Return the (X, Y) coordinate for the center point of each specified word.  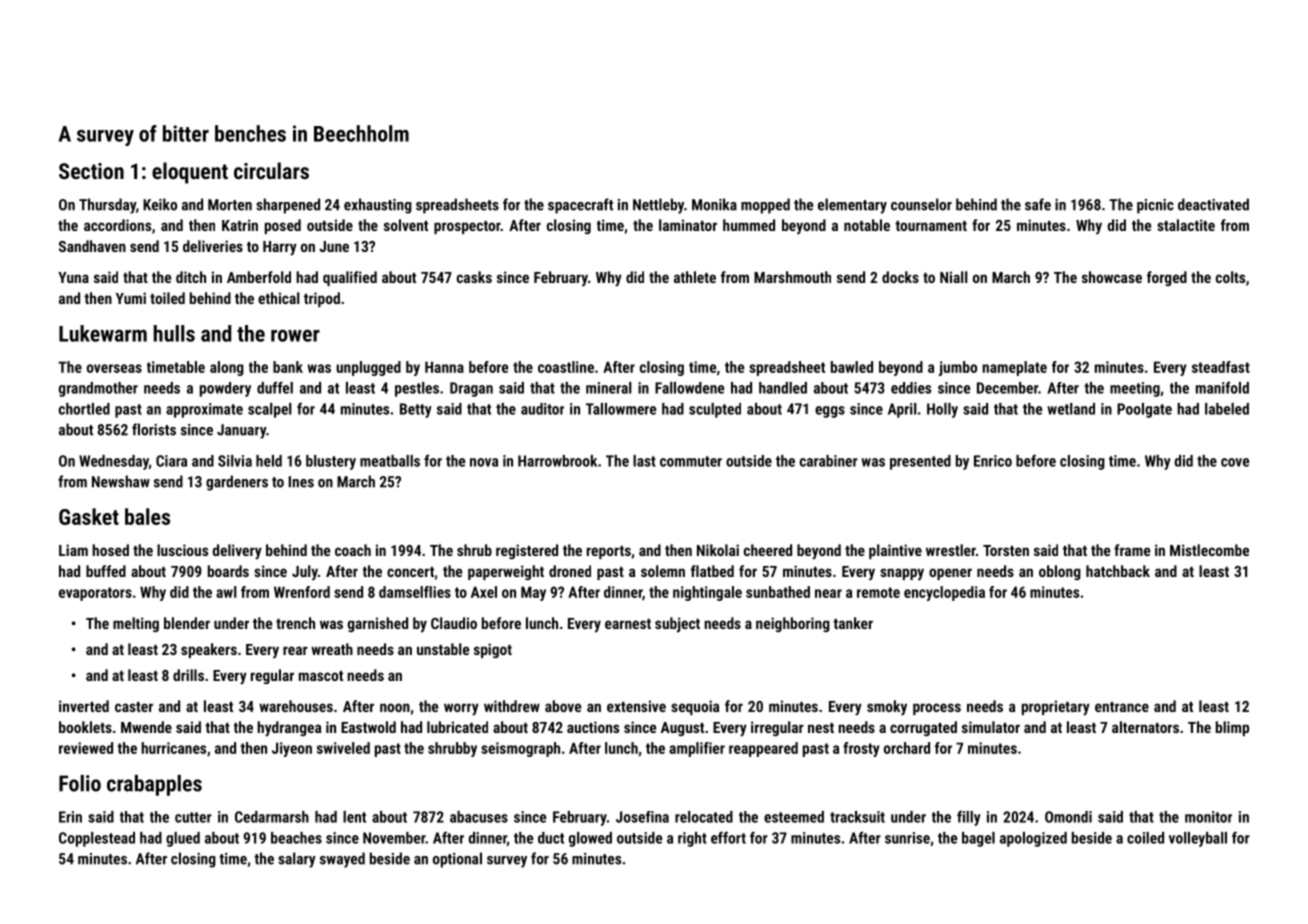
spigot (493, 650)
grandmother (98, 389)
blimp (1232, 728)
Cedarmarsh (272, 817)
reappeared (763, 749)
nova (484, 462)
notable (867, 225)
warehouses (296, 706)
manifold (1222, 387)
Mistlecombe (1209, 550)
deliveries (213, 246)
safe (1038, 204)
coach (353, 550)
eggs (830, 412)
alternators (1145, 727)
